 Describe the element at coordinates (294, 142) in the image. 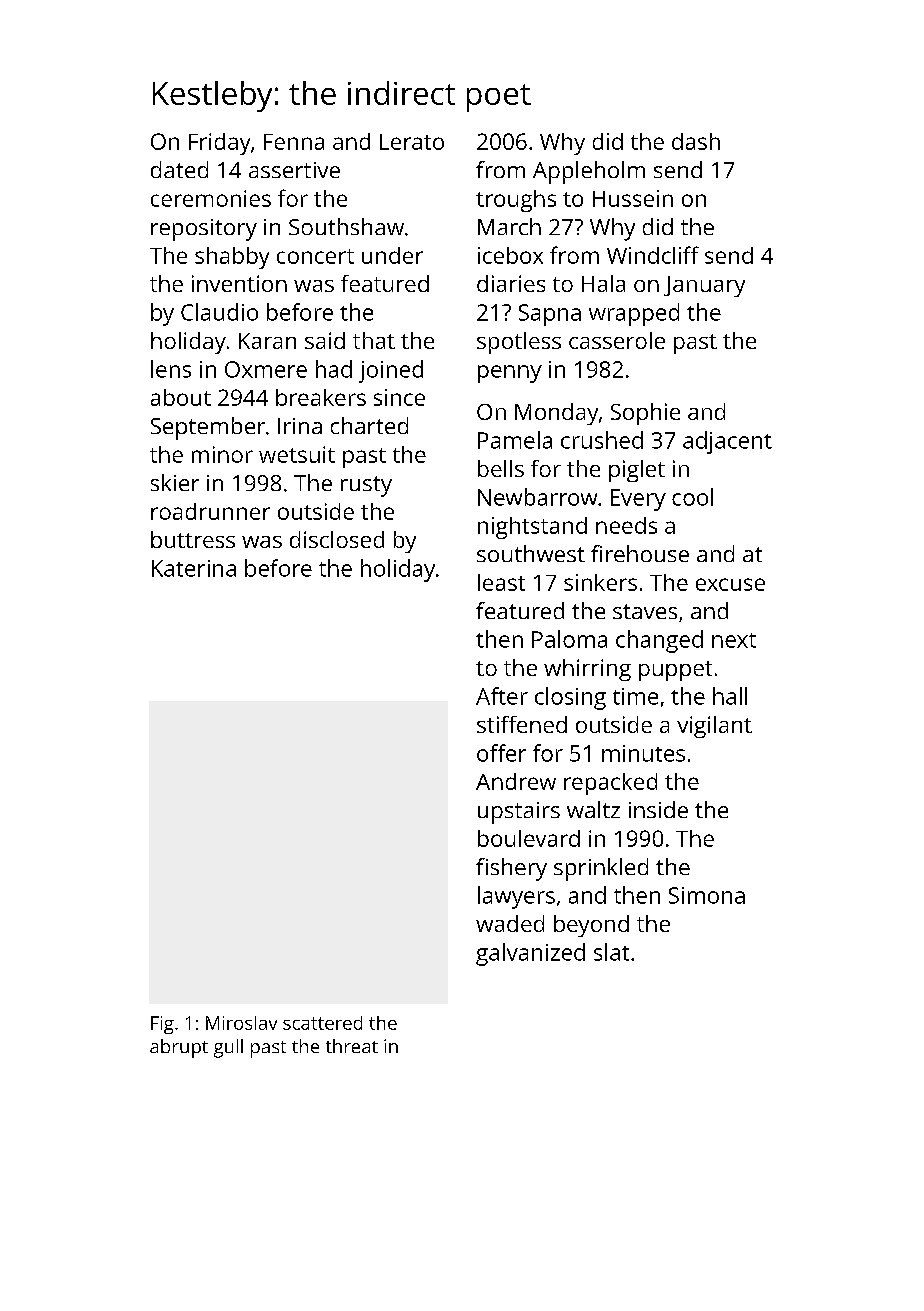

I see `Fenna` at that location.
